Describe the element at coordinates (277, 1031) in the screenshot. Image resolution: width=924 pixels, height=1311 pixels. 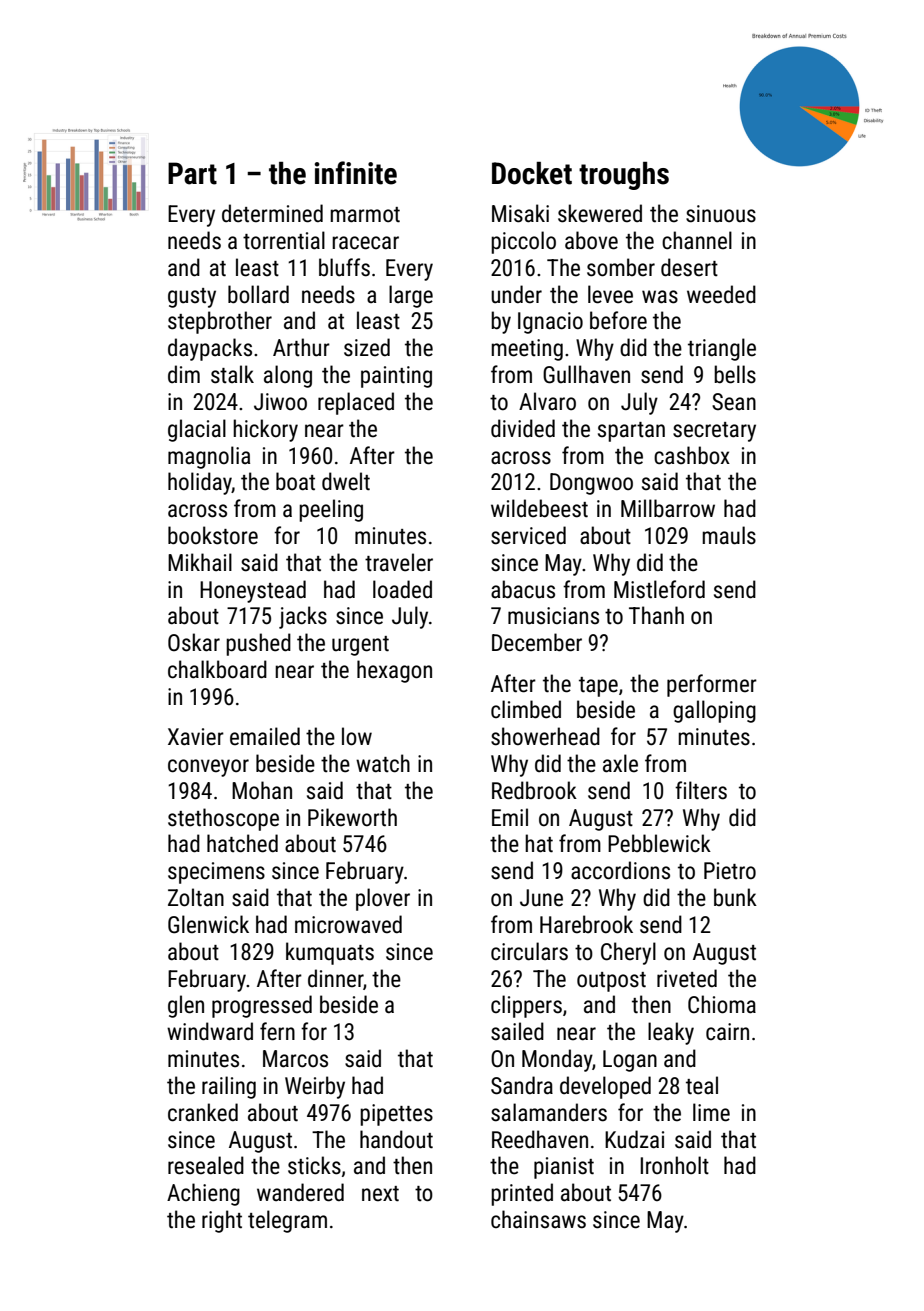
I see `fern` at that location.
